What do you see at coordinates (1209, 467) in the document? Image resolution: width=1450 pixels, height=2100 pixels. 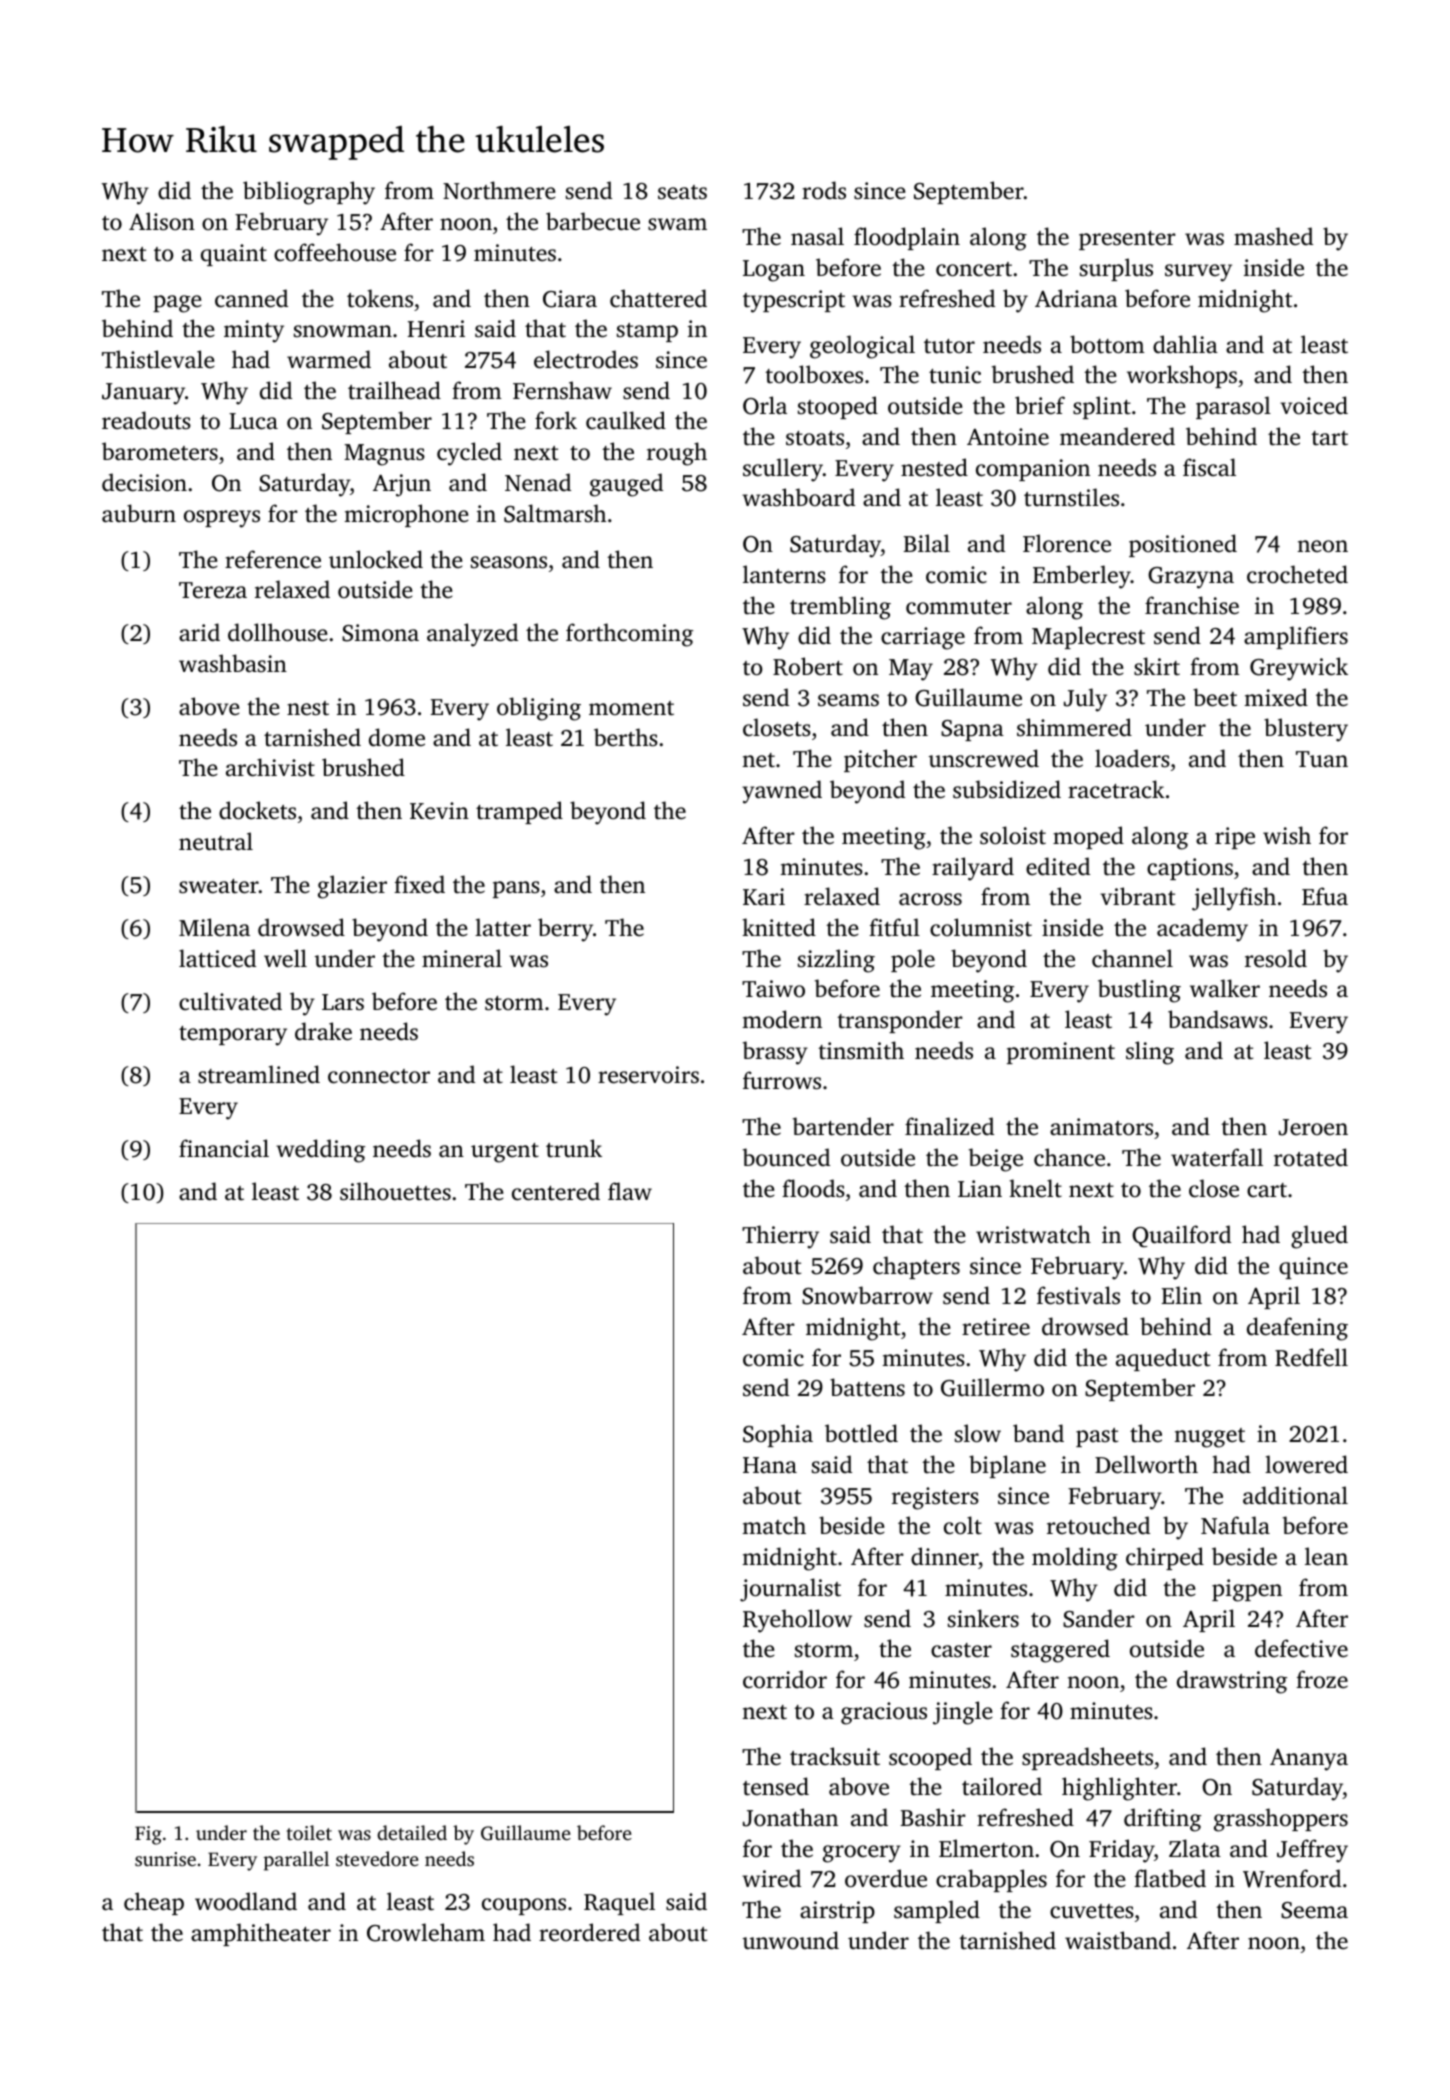 I see `fiscal` at bounding box center [1209, 467].
